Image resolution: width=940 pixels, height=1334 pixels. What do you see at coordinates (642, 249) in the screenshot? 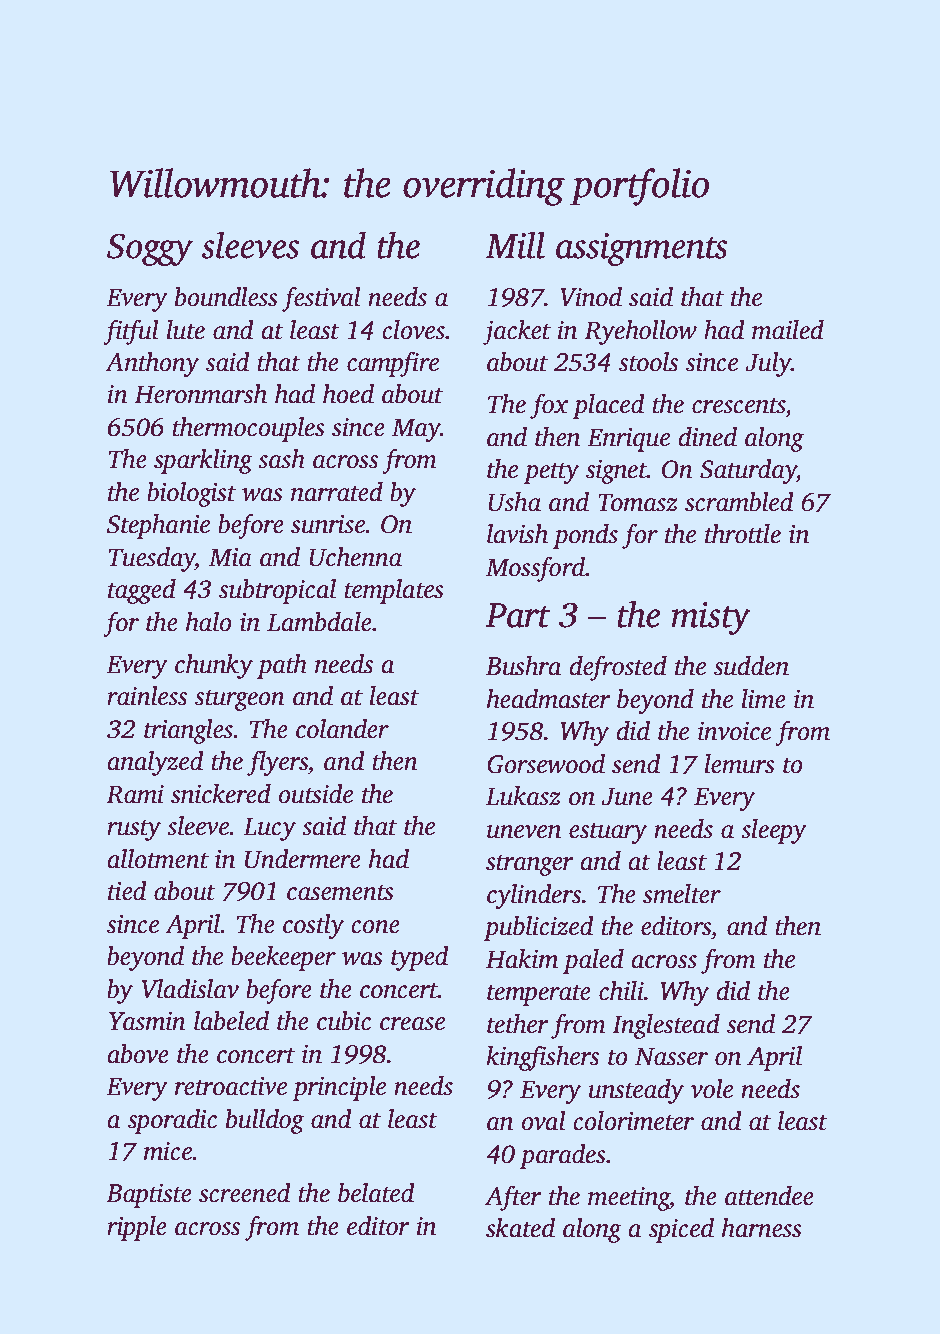
I see `assignments` at bounding box center [642, 249].
